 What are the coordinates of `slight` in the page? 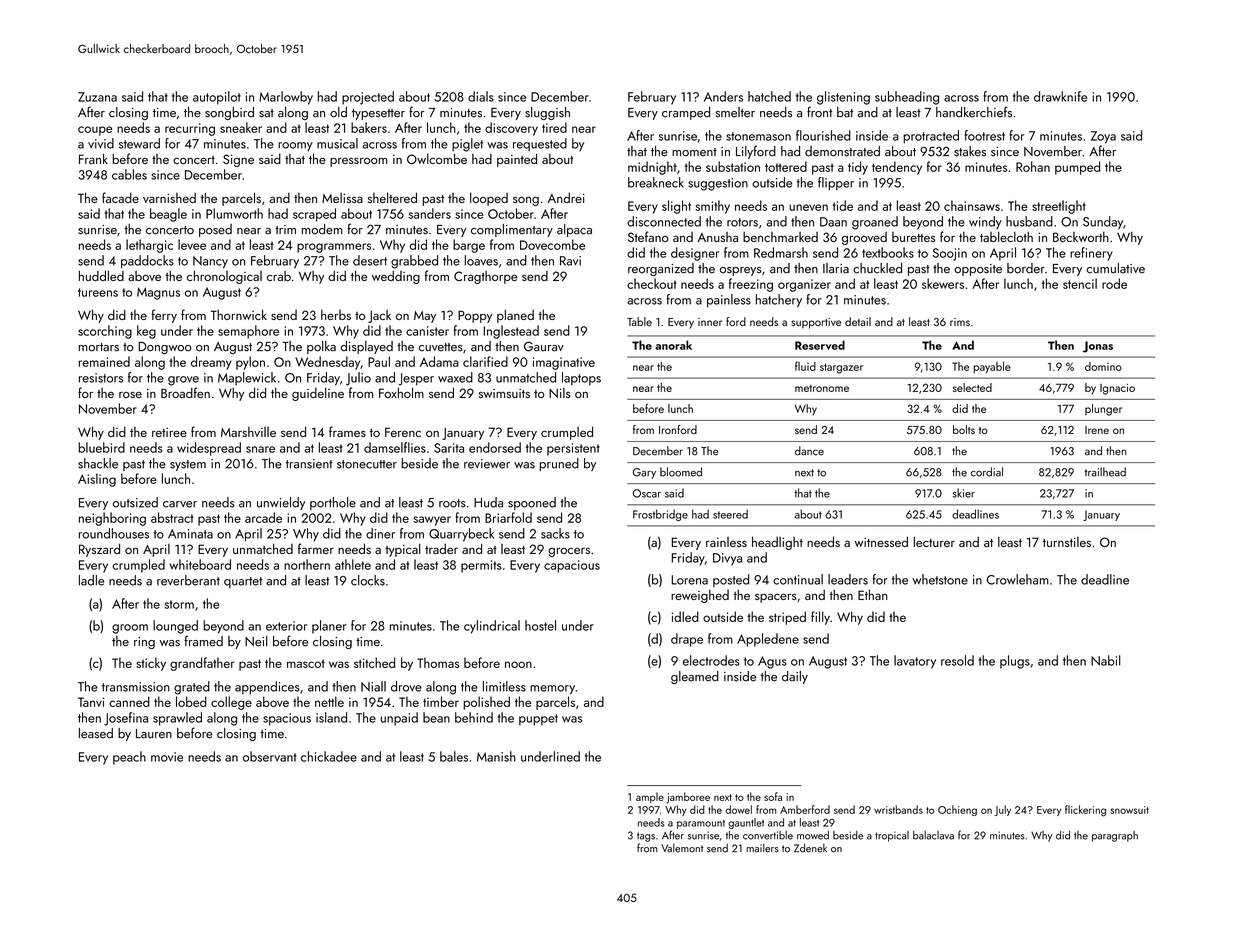 It's located at (676, 207).
